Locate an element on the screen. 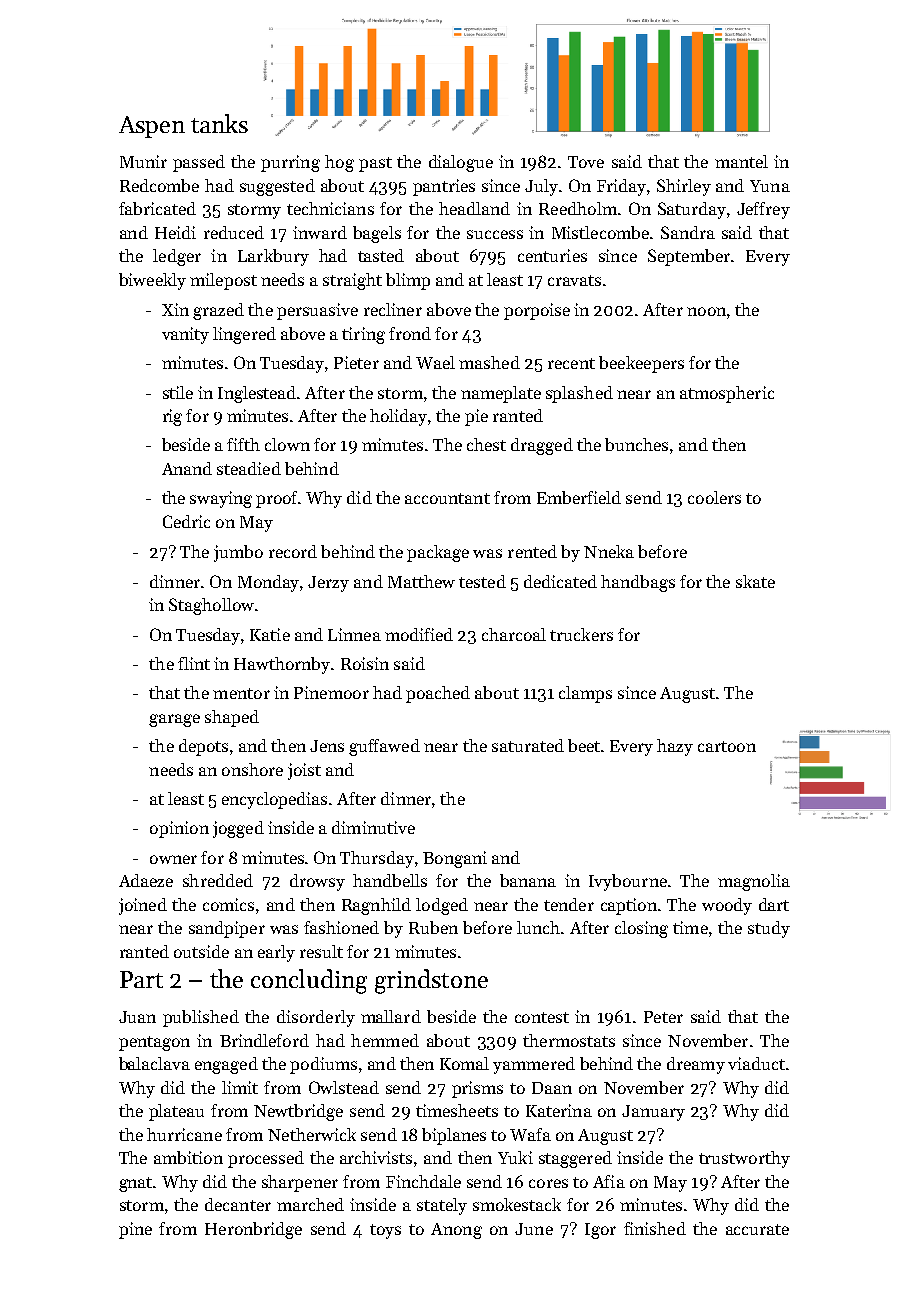 This screenshot has width=908, height=1316. beet is located at coordinates (584, 745).
